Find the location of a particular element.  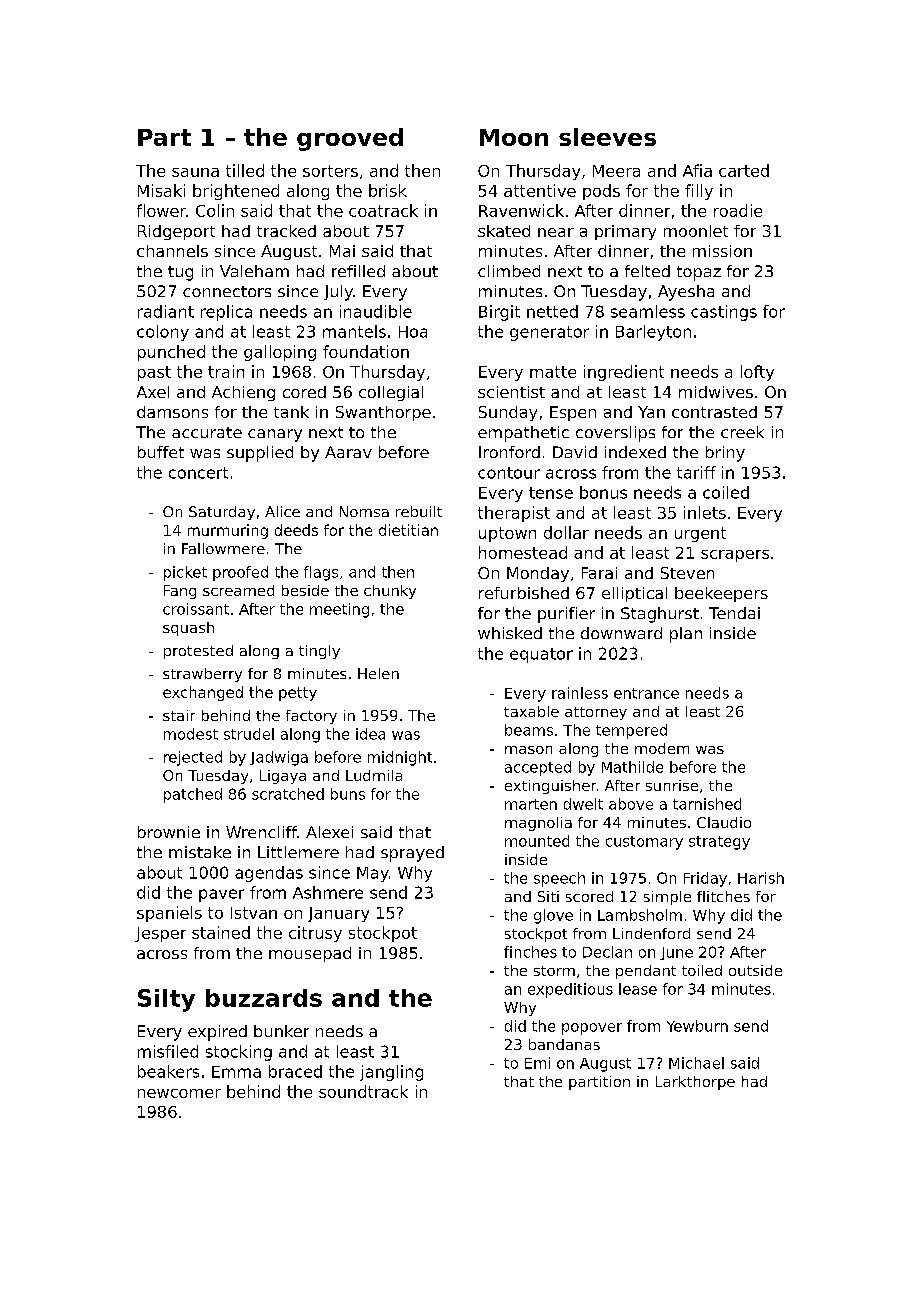

attentive is located at coordinates (540, 190).
